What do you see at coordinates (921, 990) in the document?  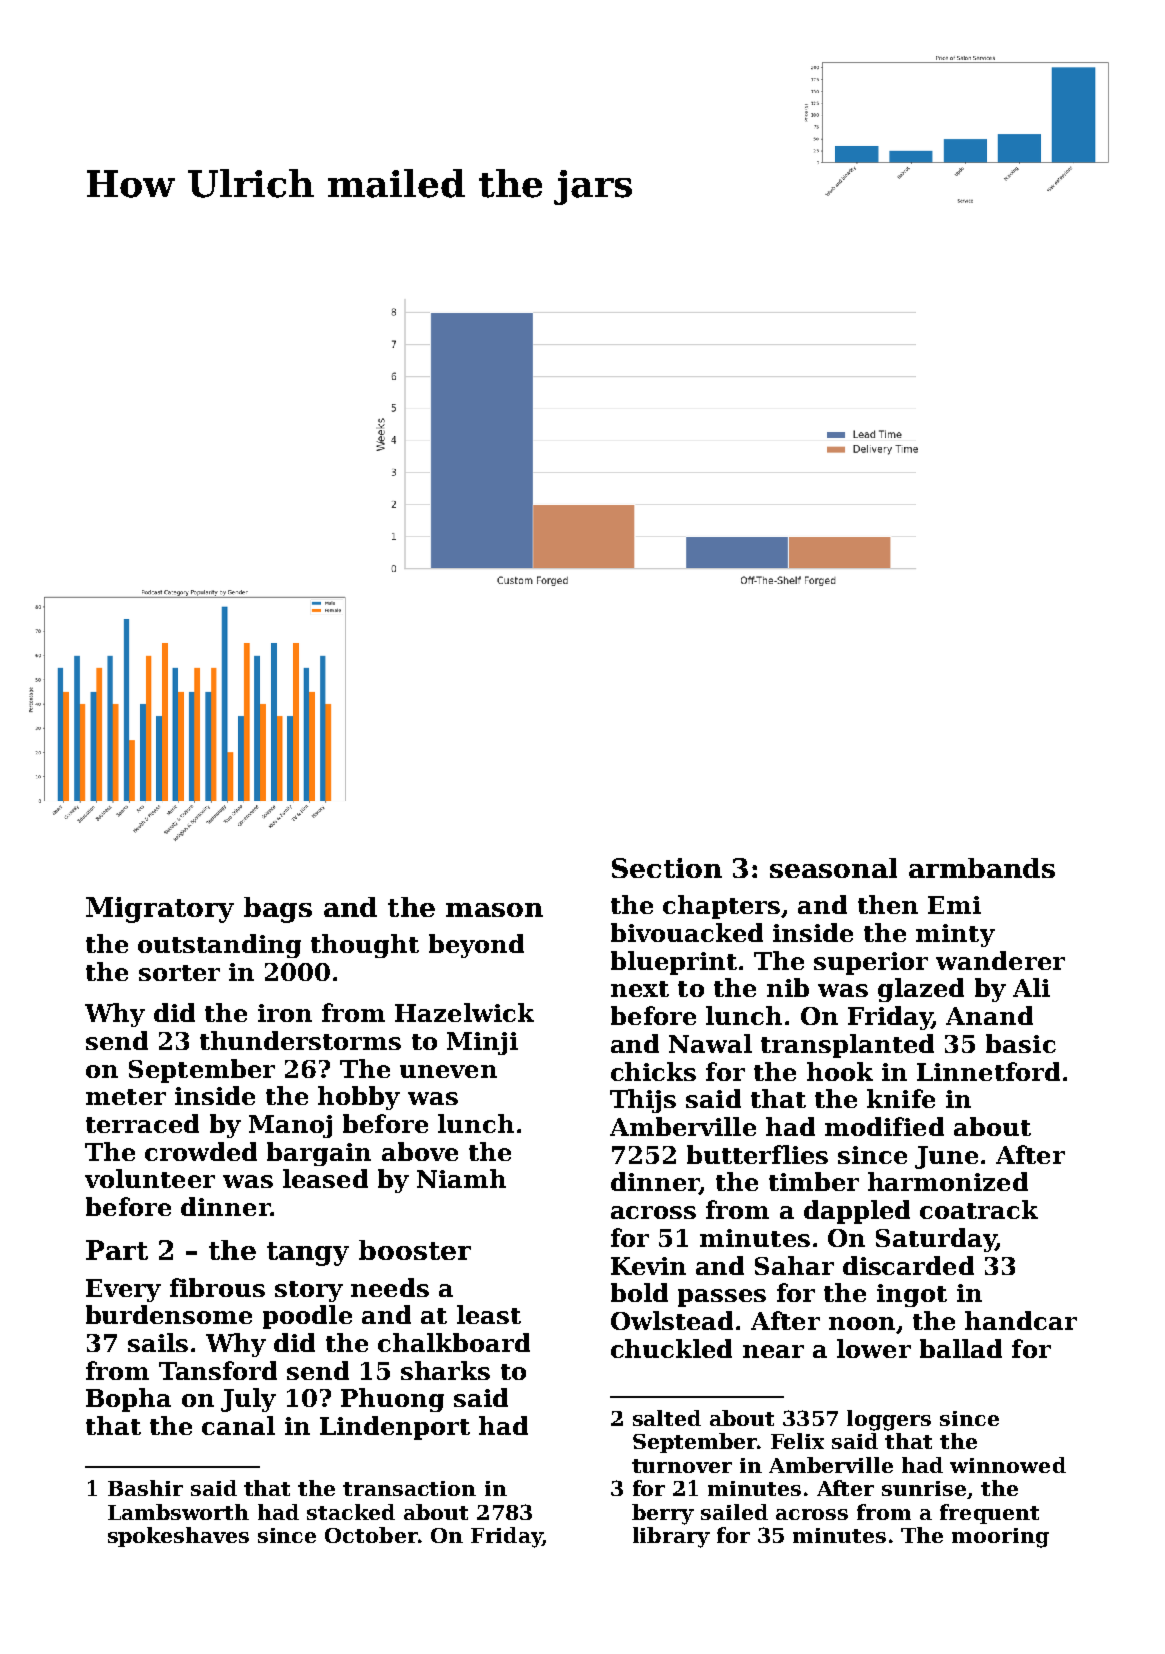 I see `glazed` at bounding box center [921, 990].
